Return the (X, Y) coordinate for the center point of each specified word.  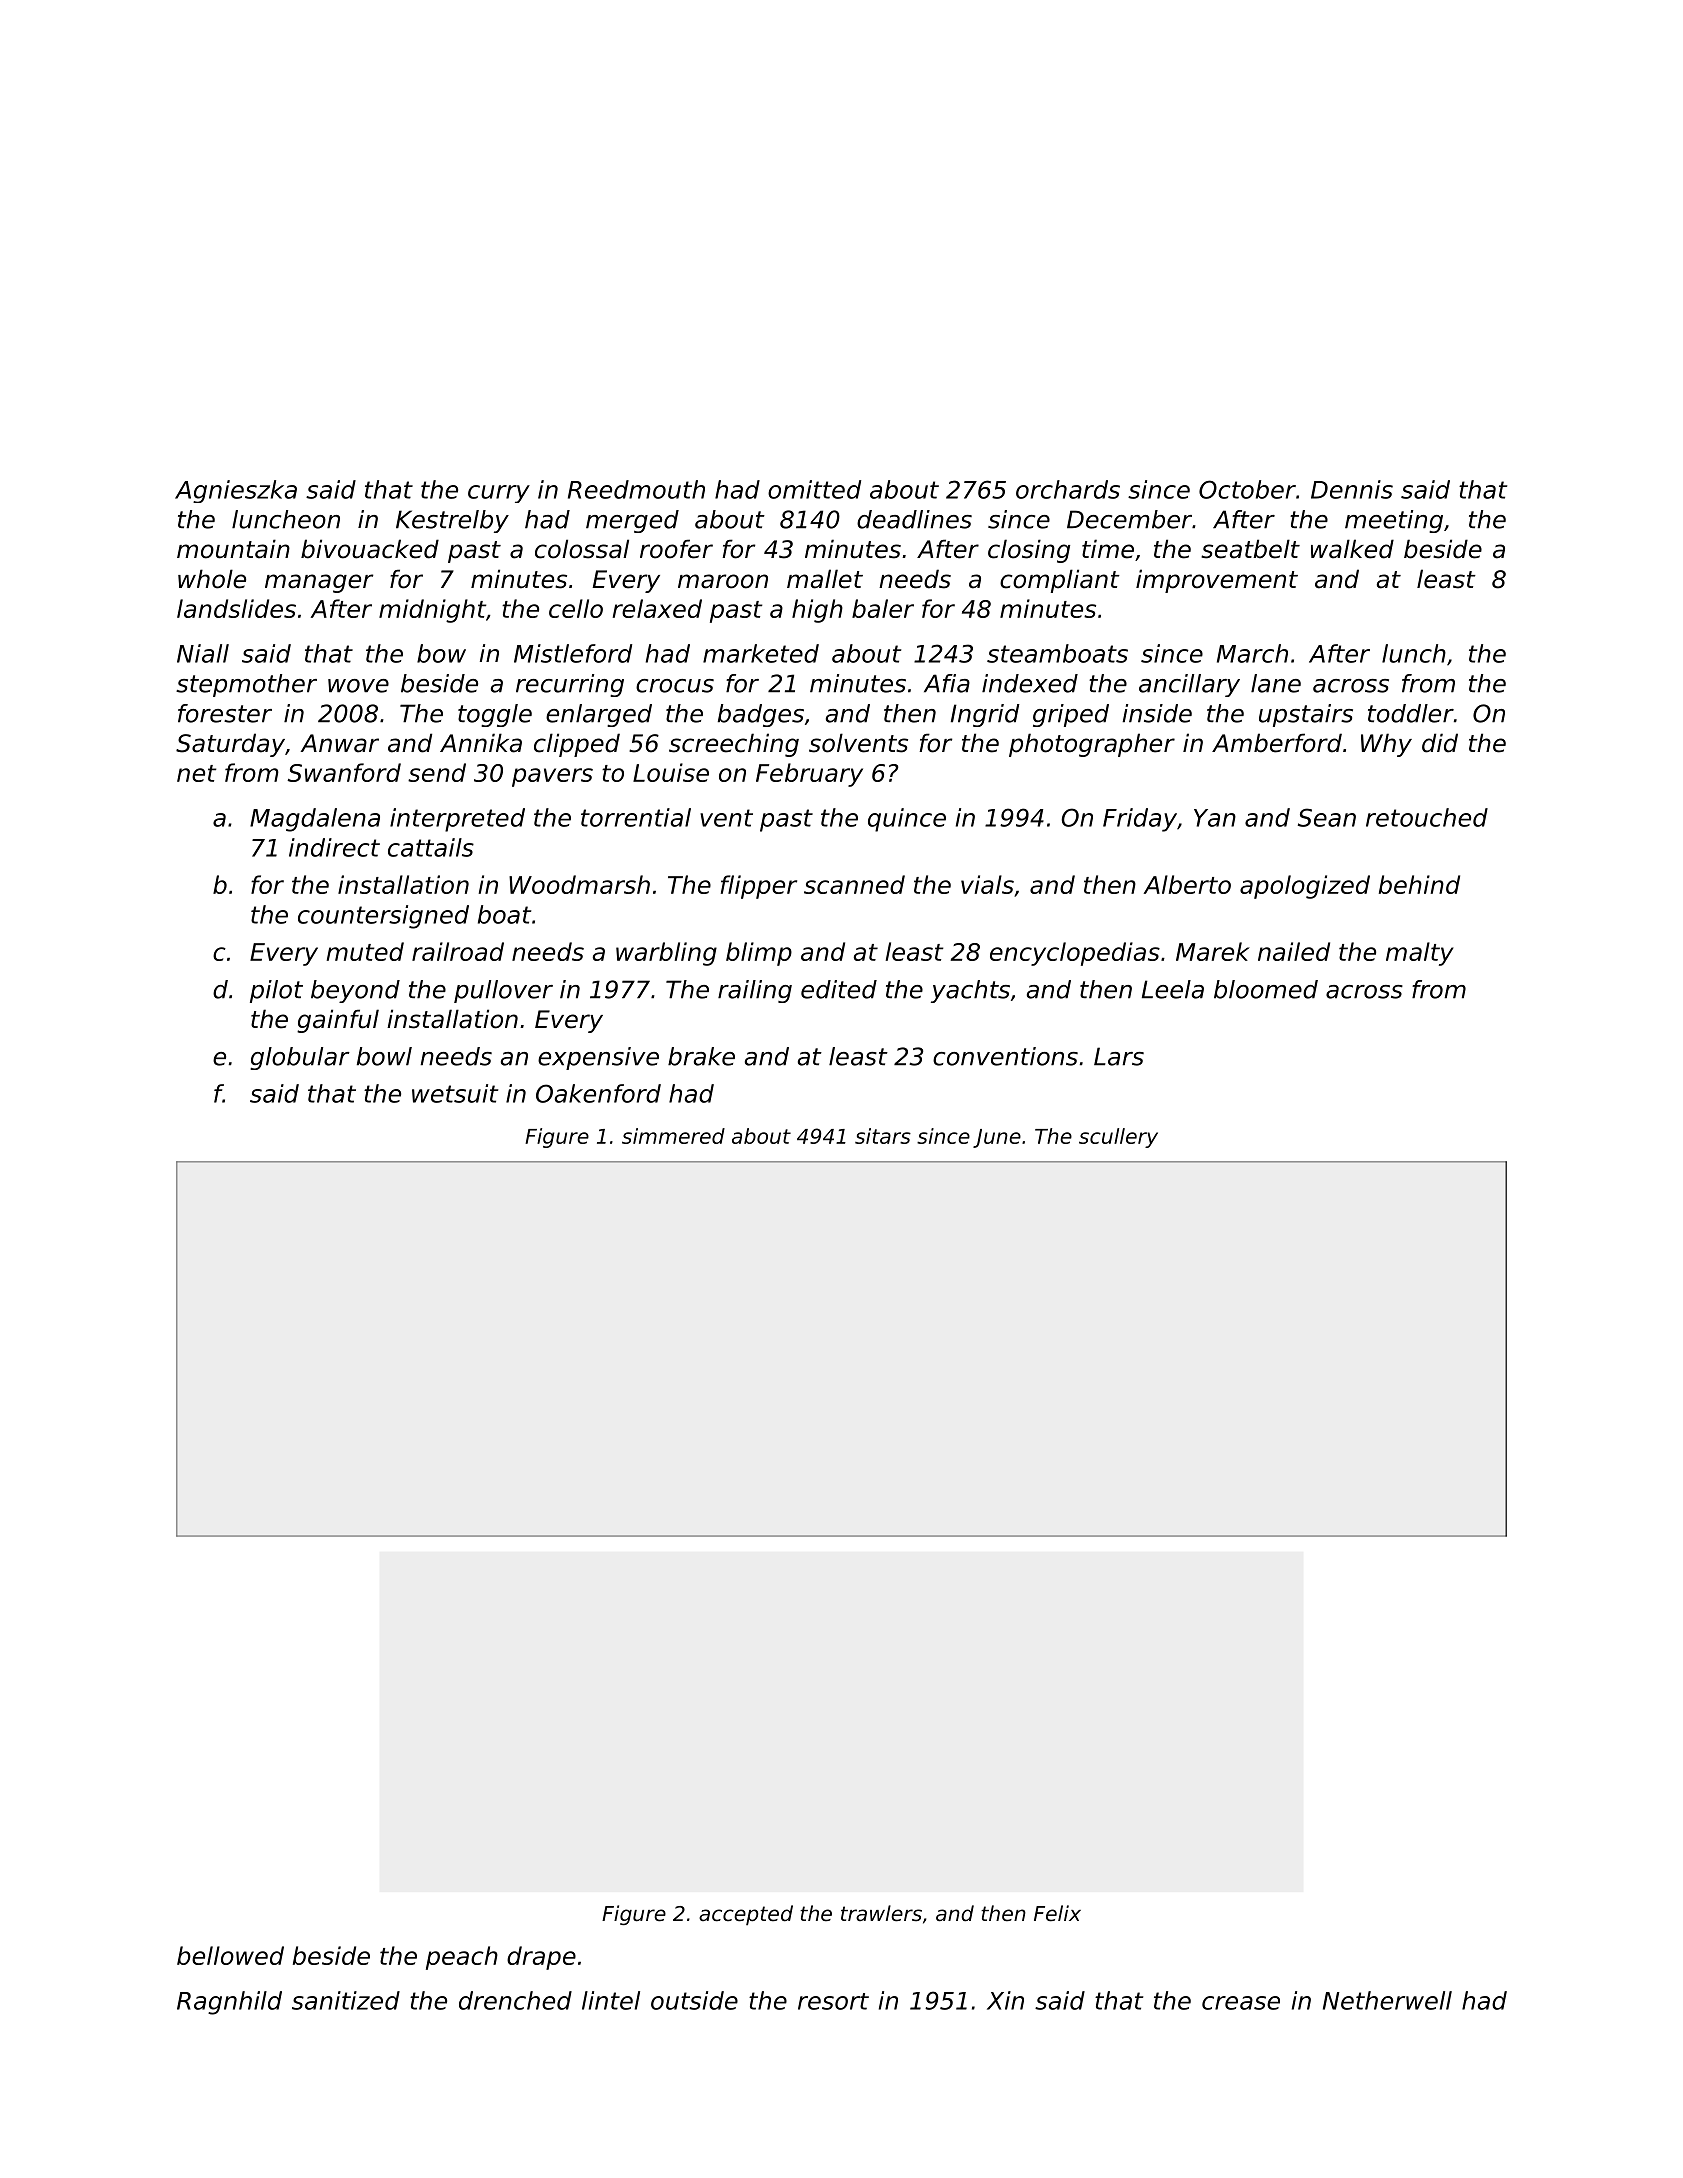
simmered (673, 1136)
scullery (1118, 1138)
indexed (1030, 683)
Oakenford (598, 1093)
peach (462, 1958)
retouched (1427, 817)
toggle (495, 715)
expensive (598, 1058)
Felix (1057, 1913)
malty (1420, 954)
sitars (883, 1136)
